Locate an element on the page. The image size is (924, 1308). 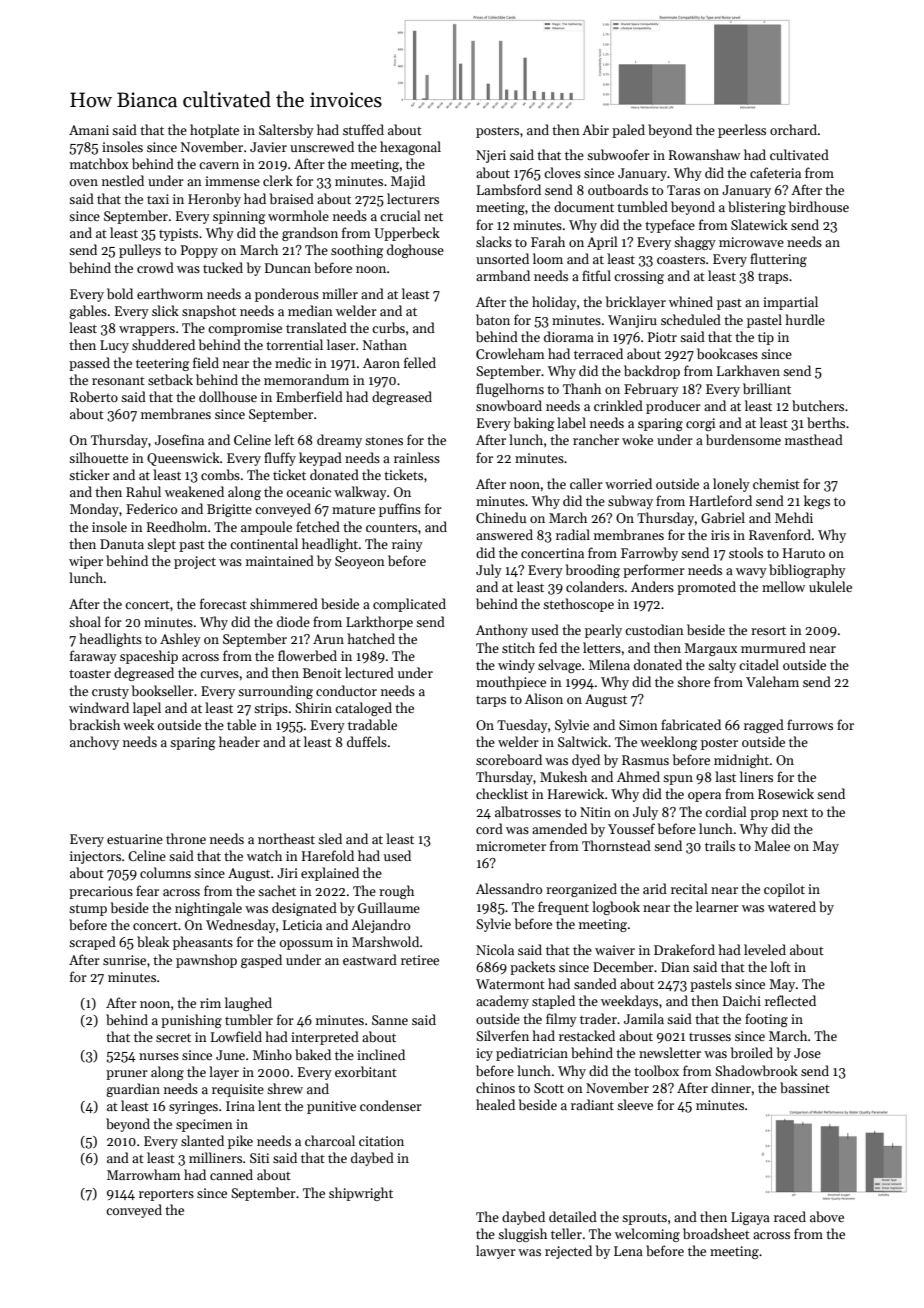
Minho is located at coordinates (272, 1054).
